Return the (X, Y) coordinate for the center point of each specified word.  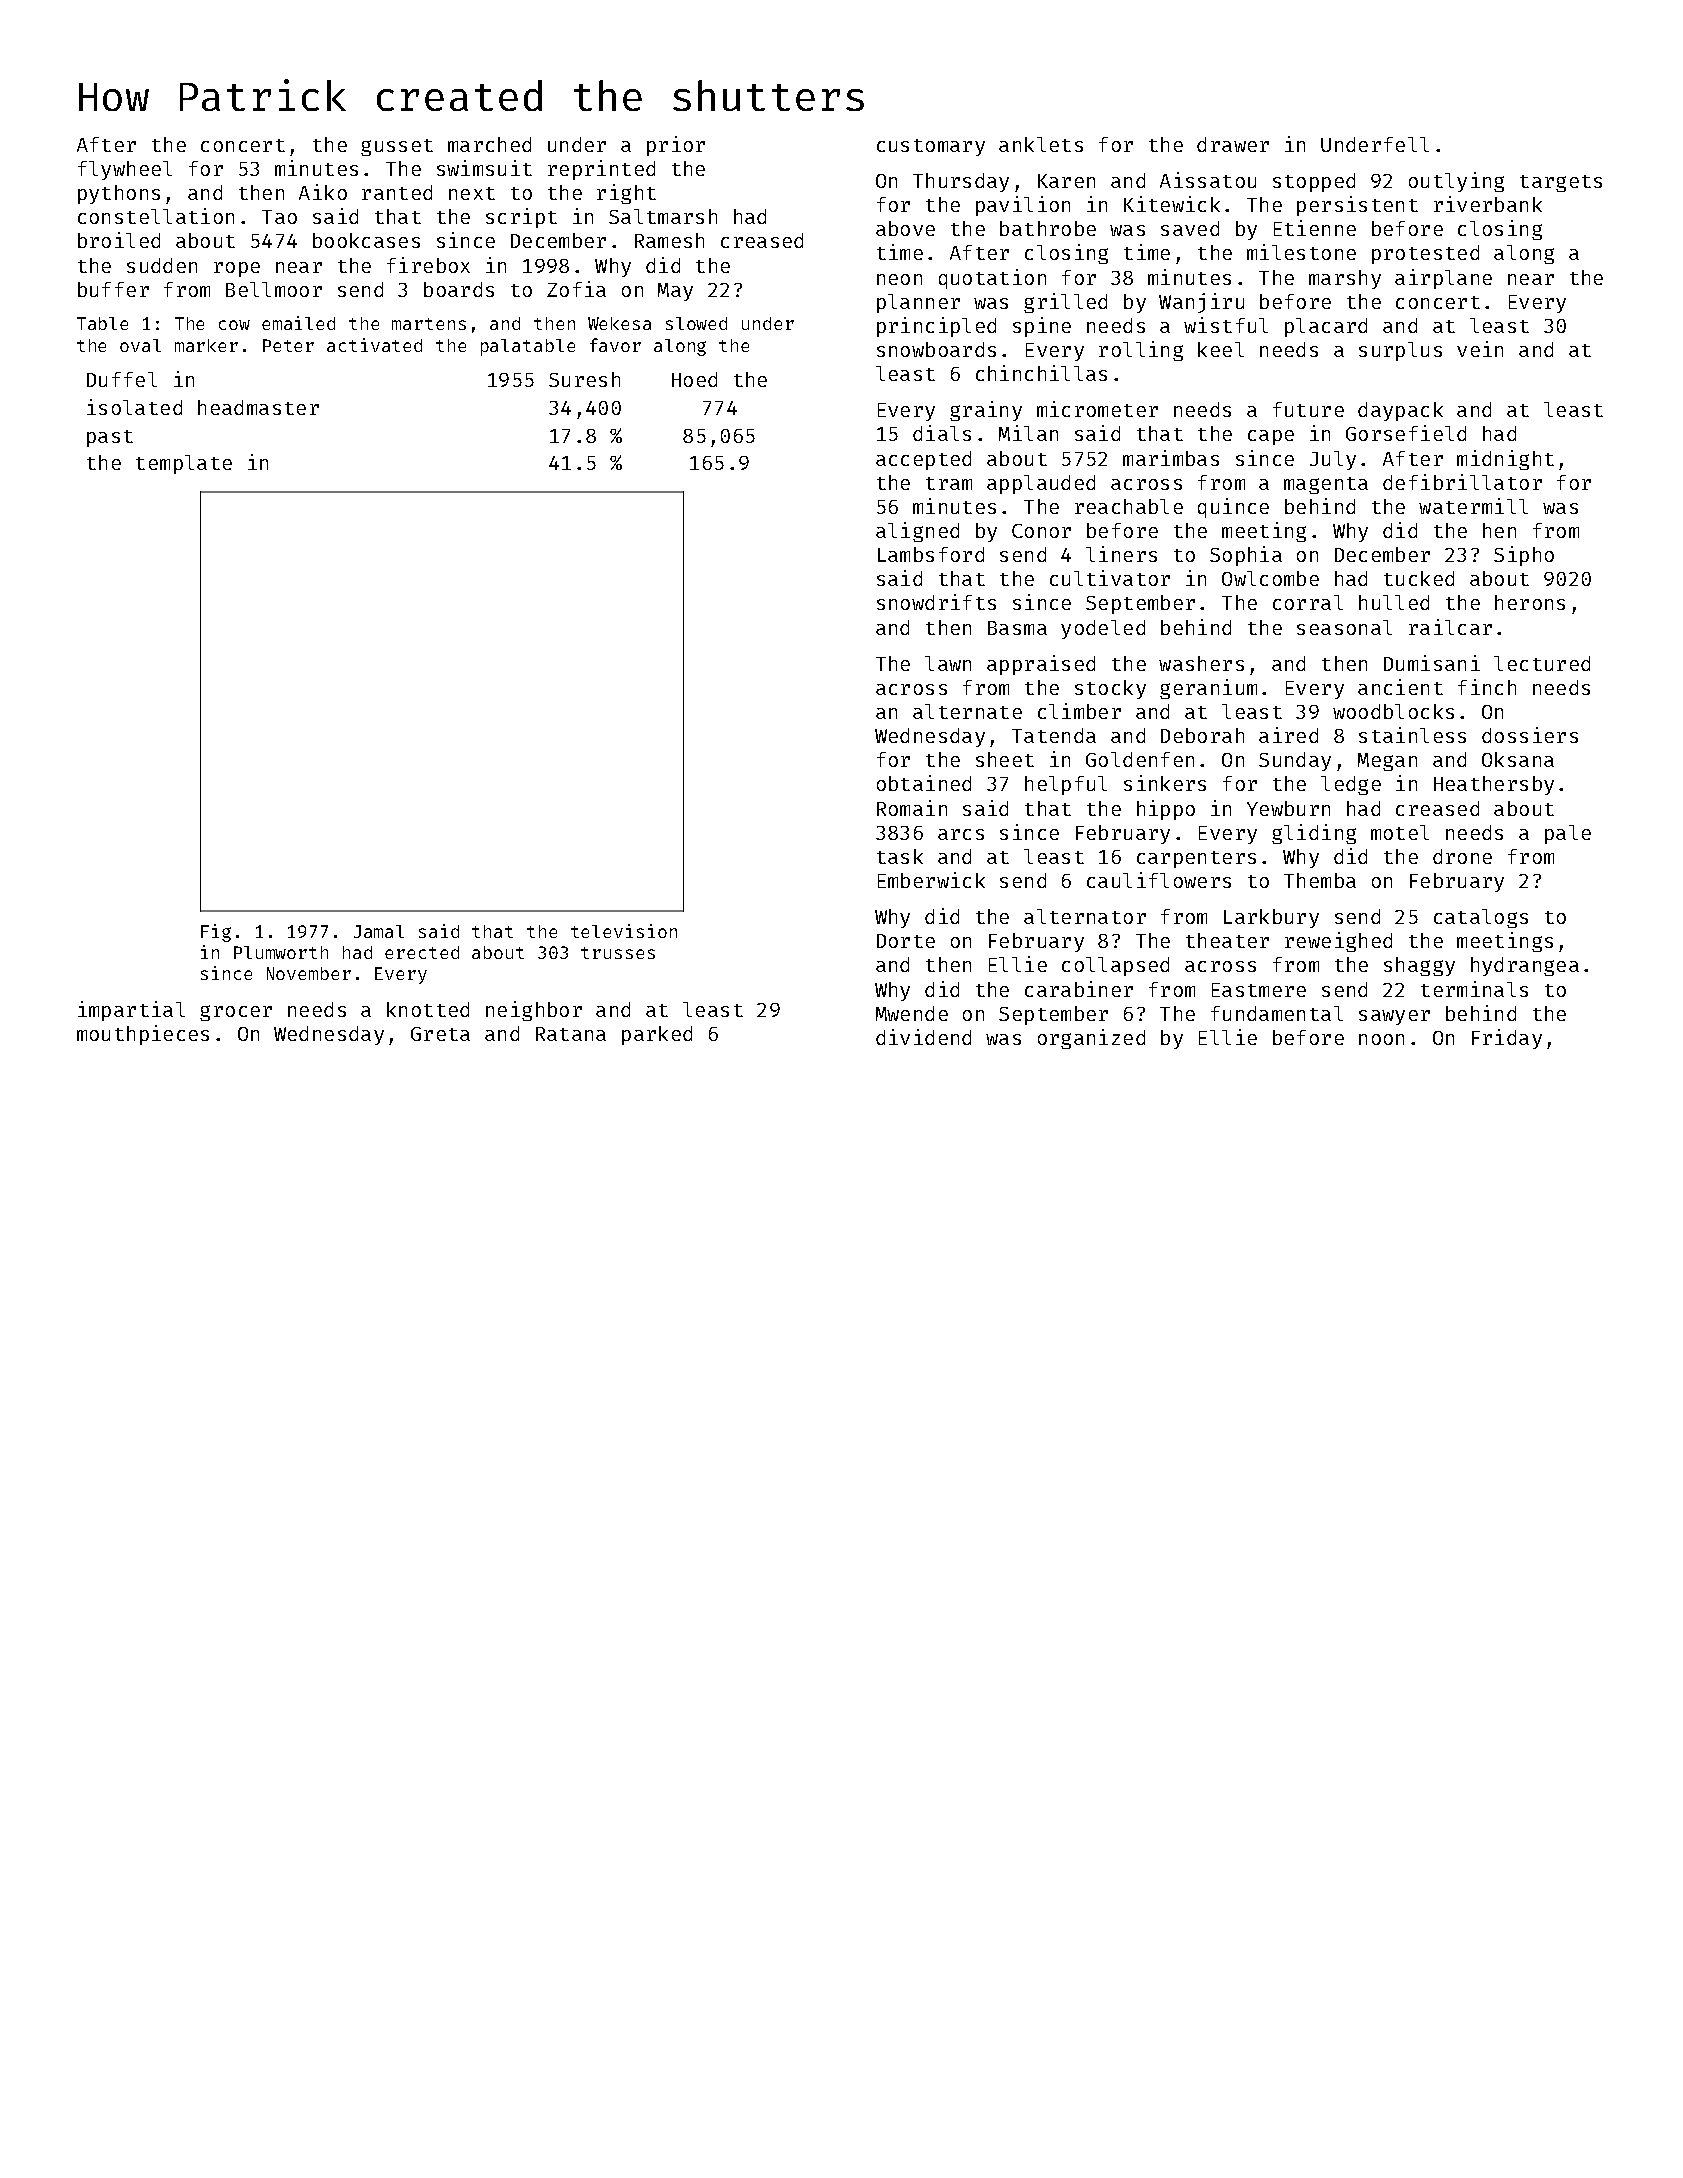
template (184, 464)
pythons (119, 194)
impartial (131, 1011)
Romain (912, 808)
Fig (216, 933)
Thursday (961, 182)
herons (1530, 602)
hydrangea (1525, 966)
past (110, 438)
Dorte (906, 941)
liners (1121, 554)
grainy (986, 411)
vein (1480, 349)
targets (1561, 183)
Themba (1320, 880)
